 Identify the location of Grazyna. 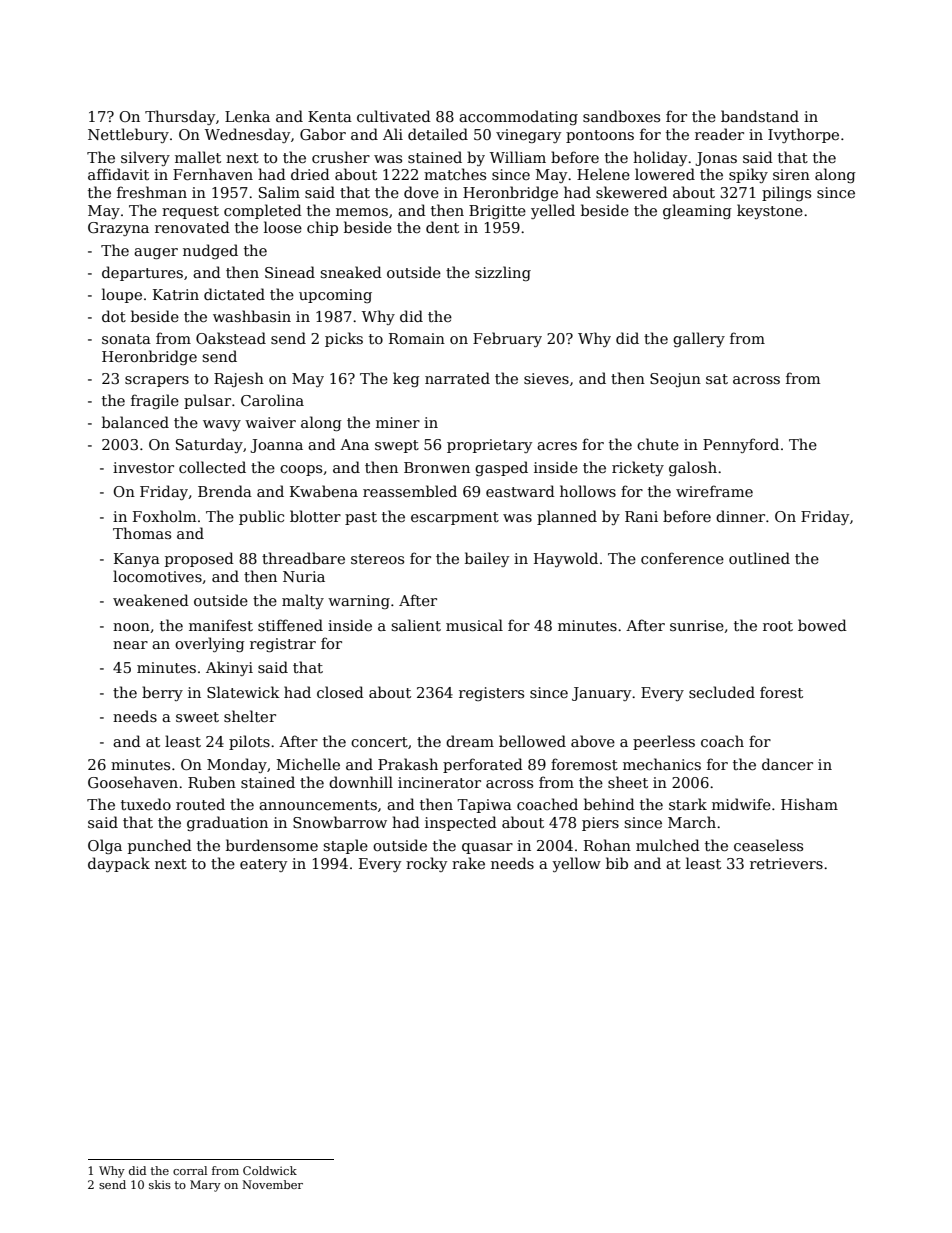
(118, 229).
